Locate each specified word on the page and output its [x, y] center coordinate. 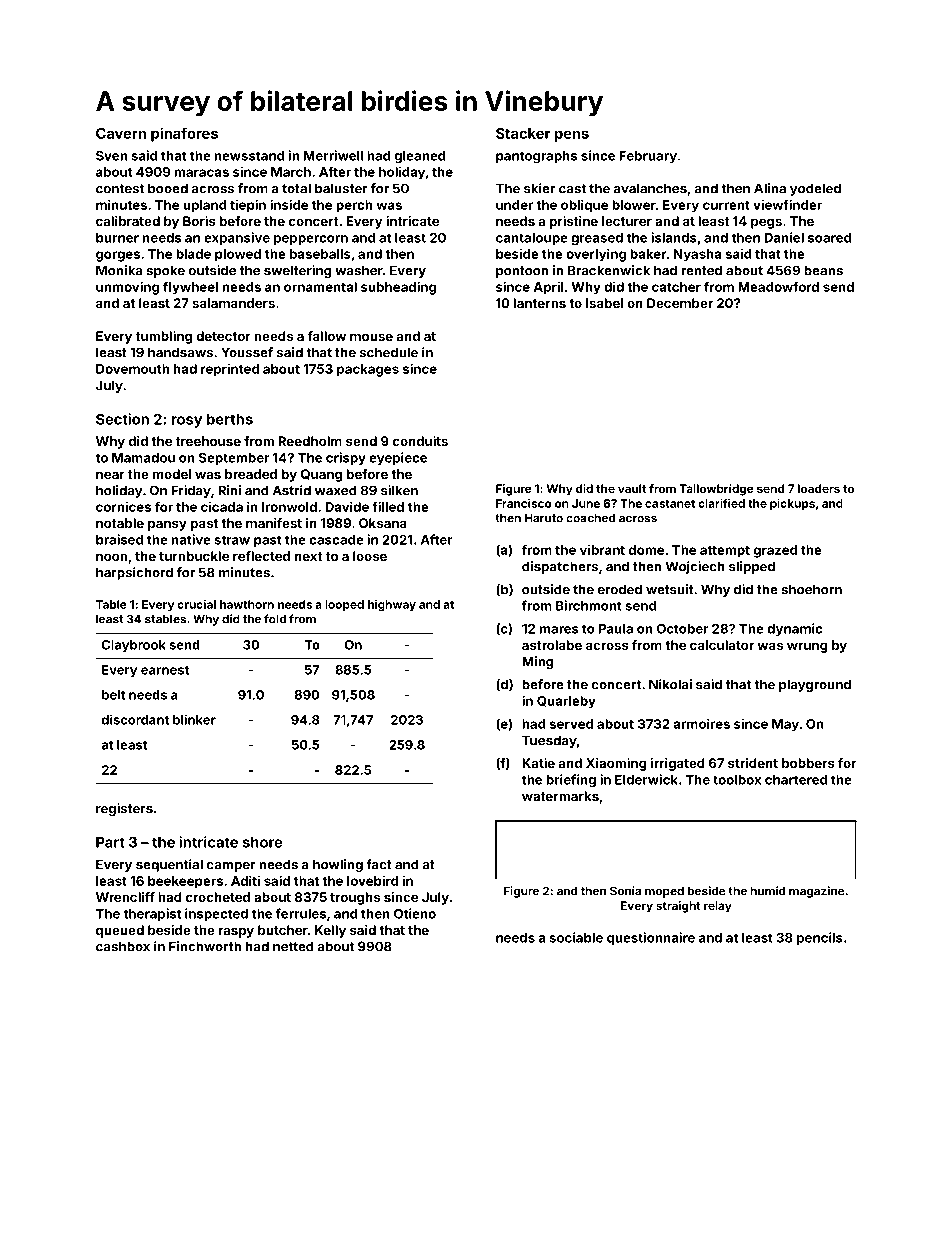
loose [370, 556]
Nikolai [670, 684]
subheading [398, 288]
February [648, 157]
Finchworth [205, 946]
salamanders [233, 303]
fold [275, 619]
